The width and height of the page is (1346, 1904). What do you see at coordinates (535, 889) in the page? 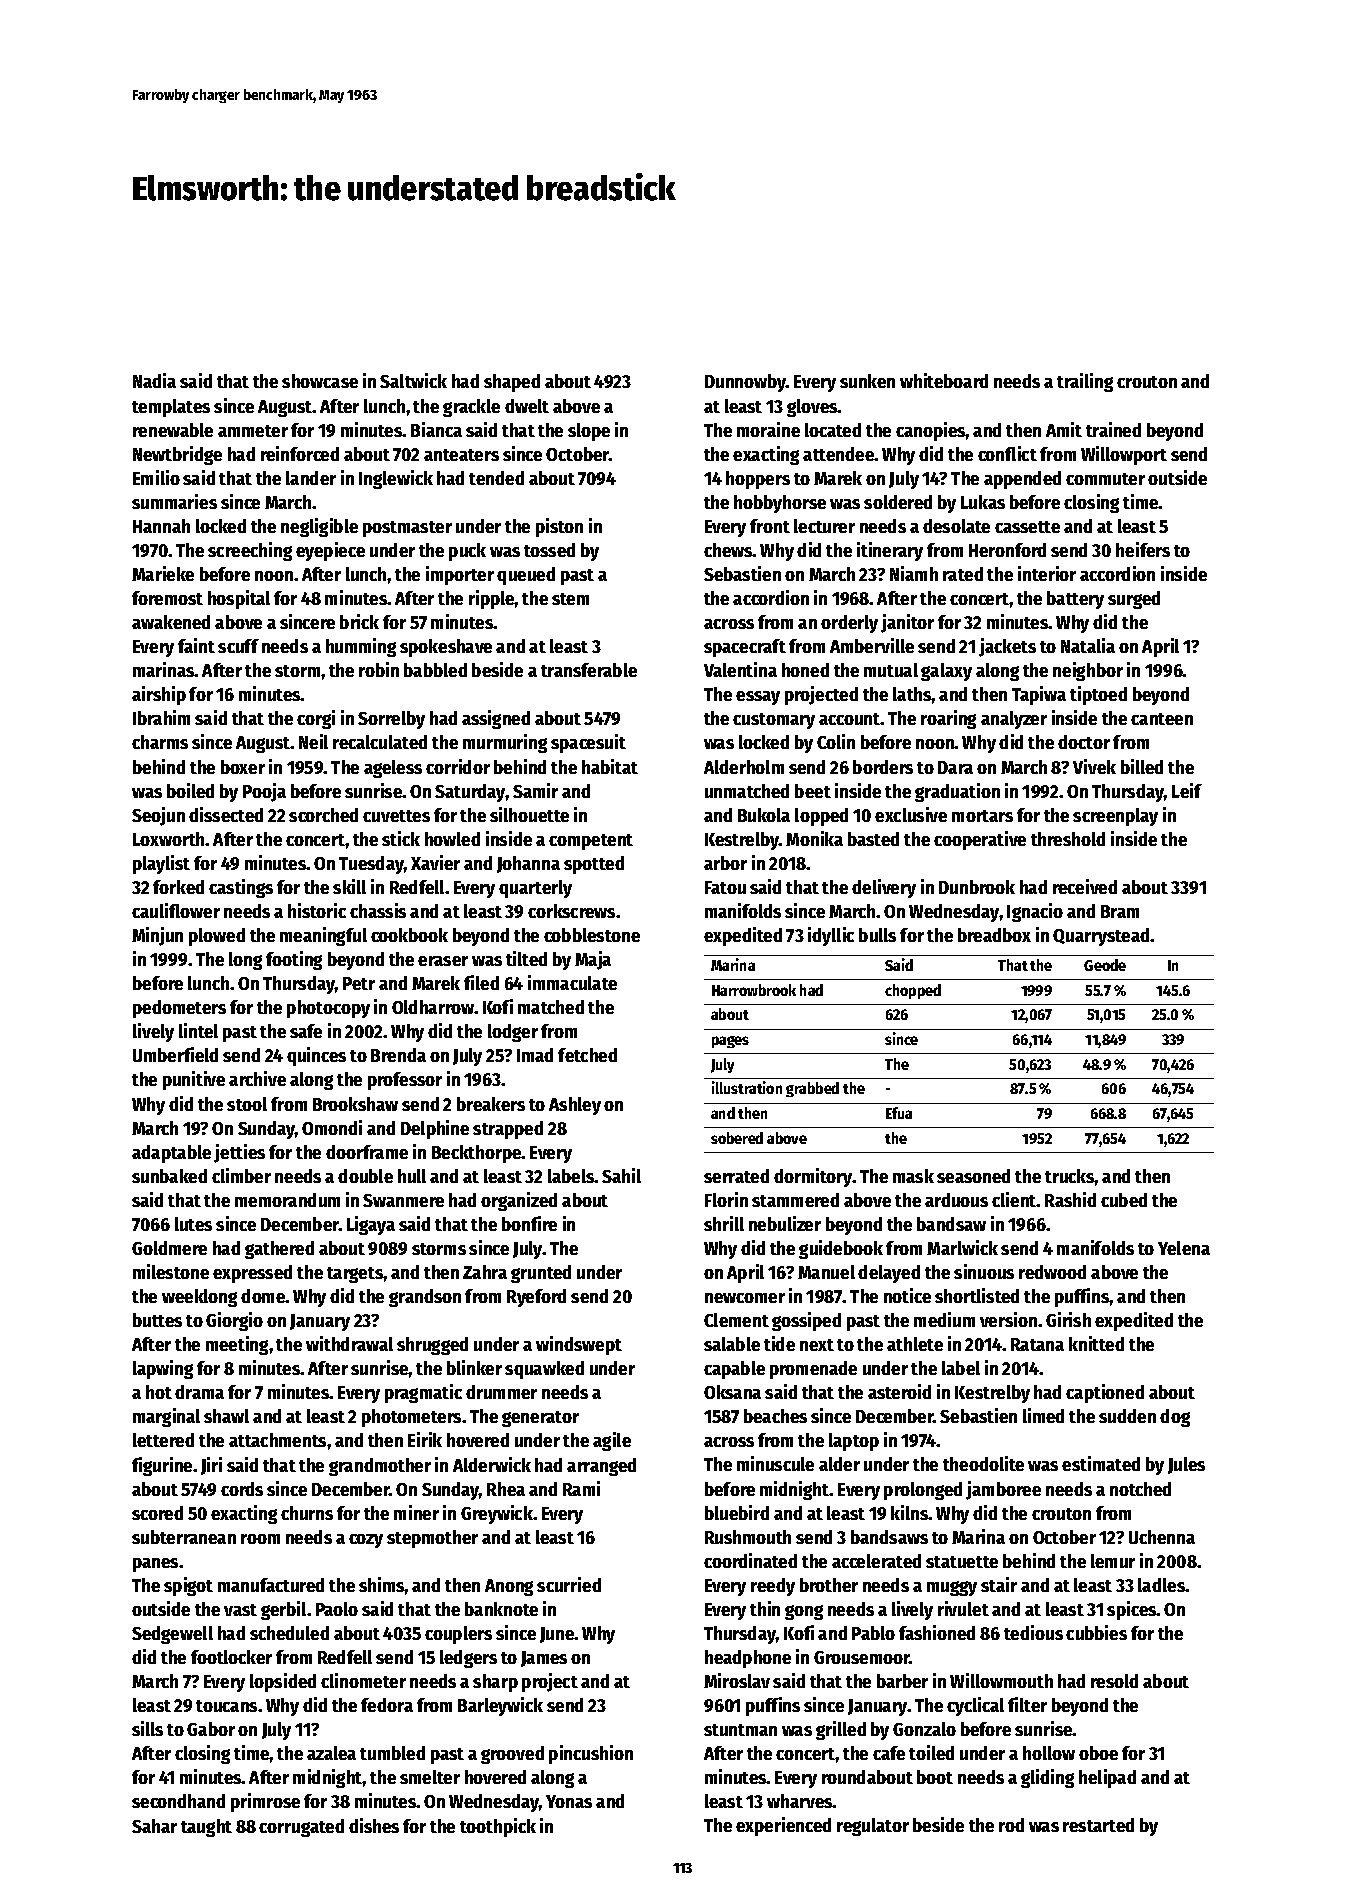
I see `quarterly` at bounding box center [535, 889].
